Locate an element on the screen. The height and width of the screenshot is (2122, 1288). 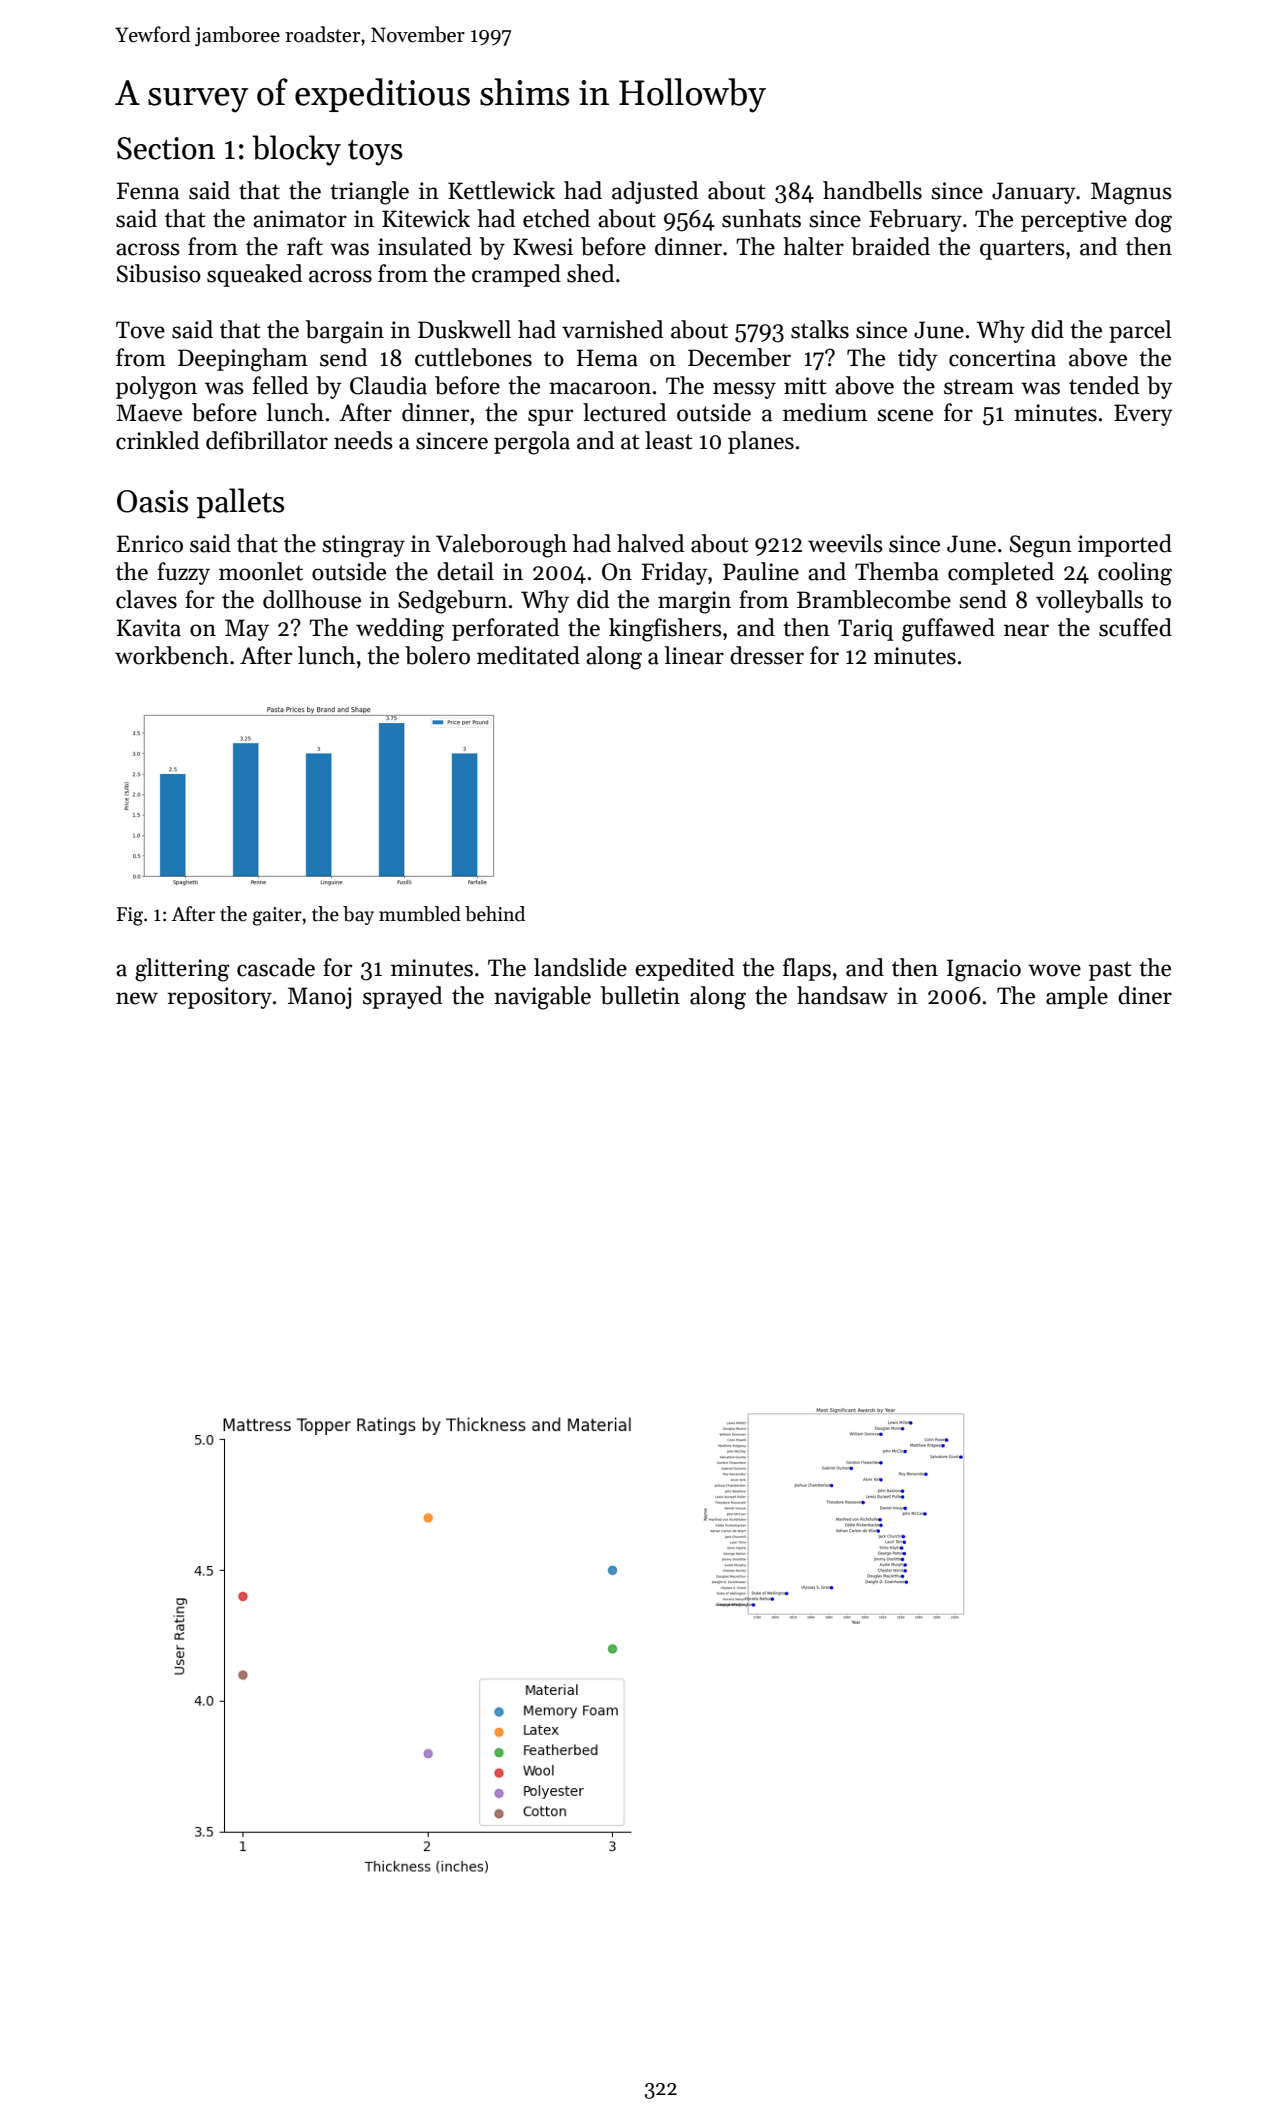
blocky is located at coordinates (296, 150).
